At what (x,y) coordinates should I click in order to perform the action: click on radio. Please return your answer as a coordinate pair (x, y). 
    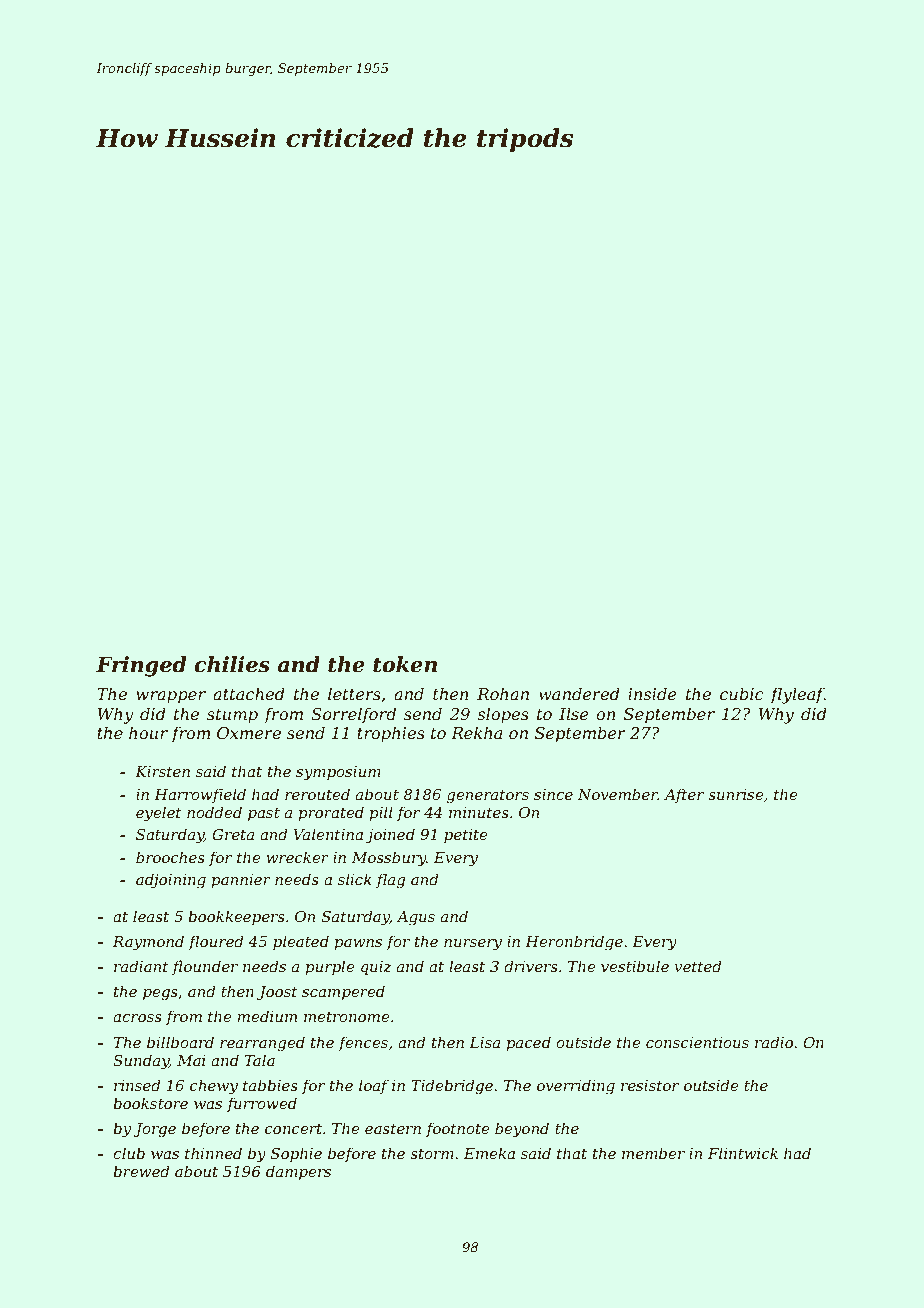
    Looking at the image, I should click on (774, 1042).
